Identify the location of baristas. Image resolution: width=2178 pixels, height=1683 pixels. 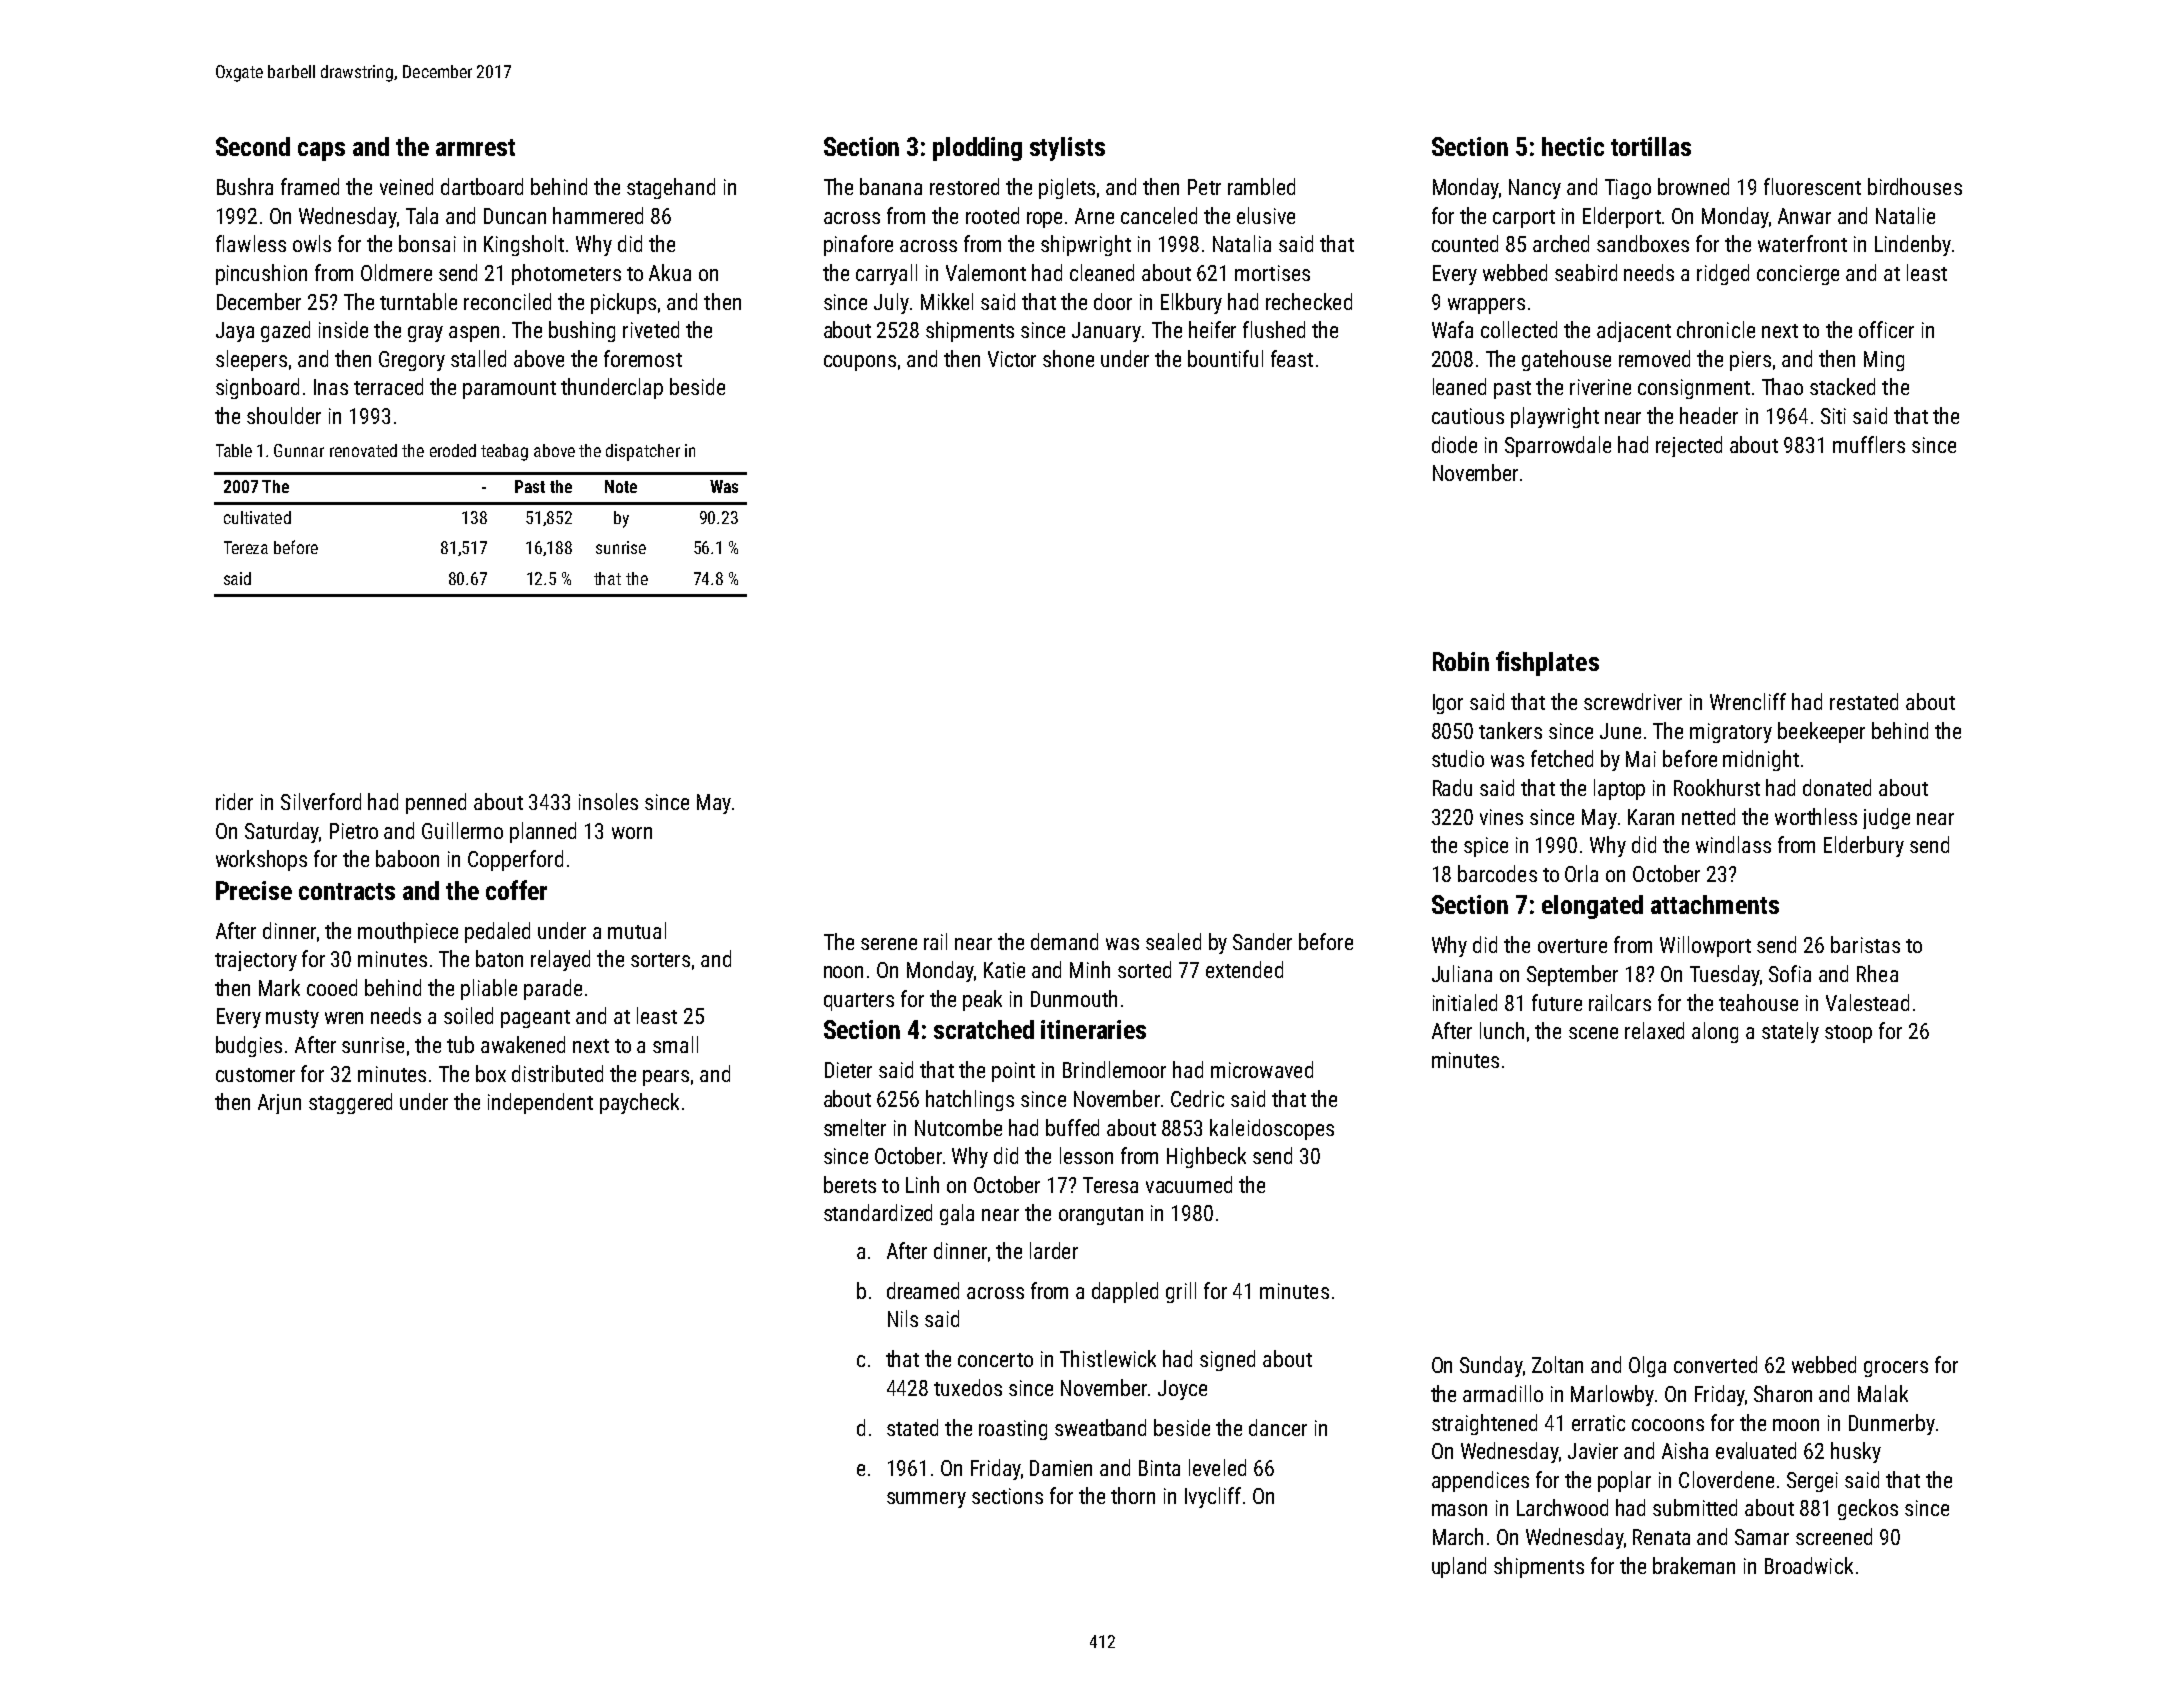
(1865, 944).
